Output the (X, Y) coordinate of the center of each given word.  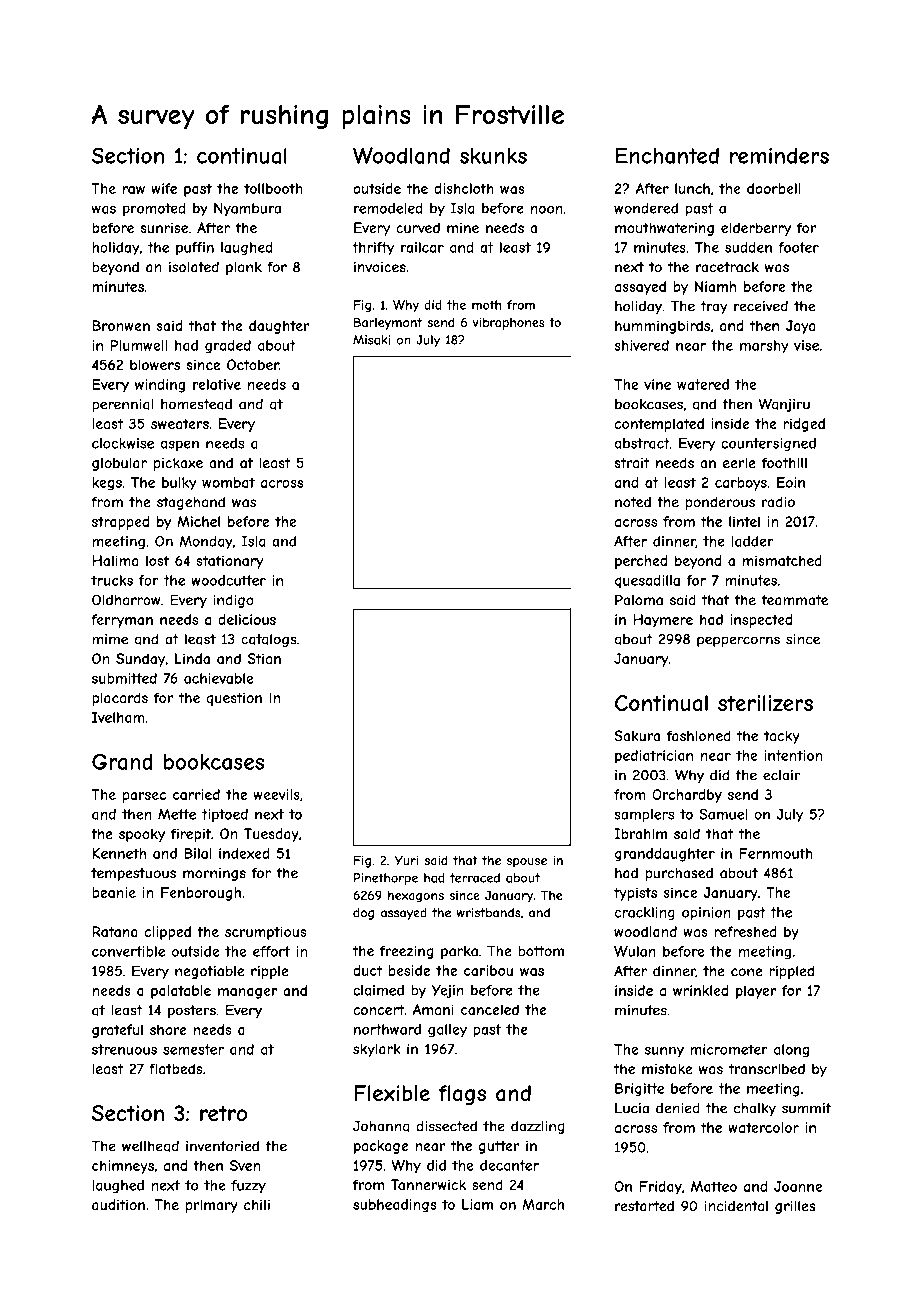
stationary (229, 562)
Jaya (800, 327)
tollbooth (273, 188)
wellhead (150, 1146)
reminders (779, 156)
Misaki (371, 340)
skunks (493, 156)
